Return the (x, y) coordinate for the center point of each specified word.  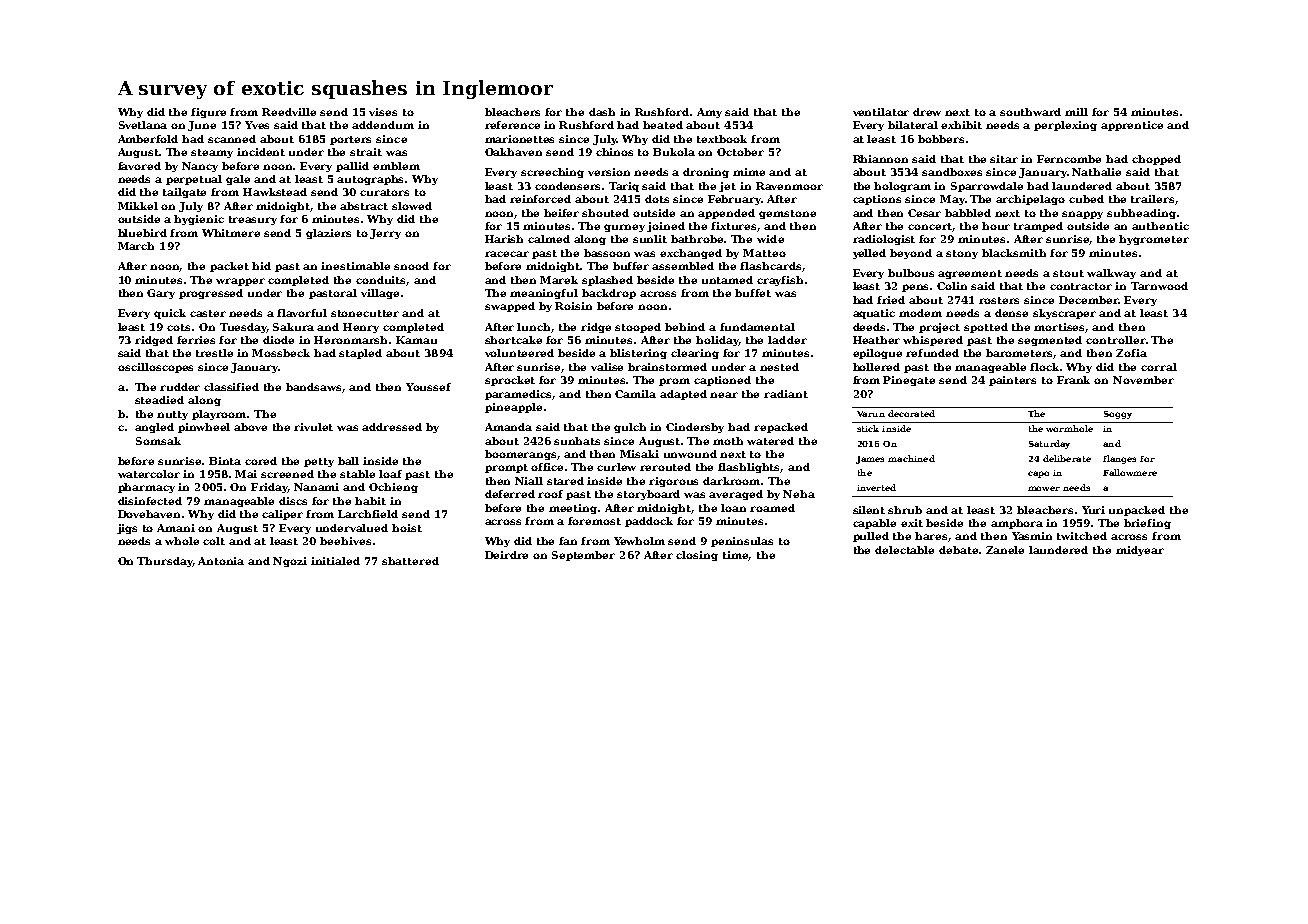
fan (568, 541)
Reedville (289, 112)
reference (512, 125)
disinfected (150, 501)
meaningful (544, 294)
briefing (1147, 524)
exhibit (961, 125)
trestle (214, 353)
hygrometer (1154, 240)
